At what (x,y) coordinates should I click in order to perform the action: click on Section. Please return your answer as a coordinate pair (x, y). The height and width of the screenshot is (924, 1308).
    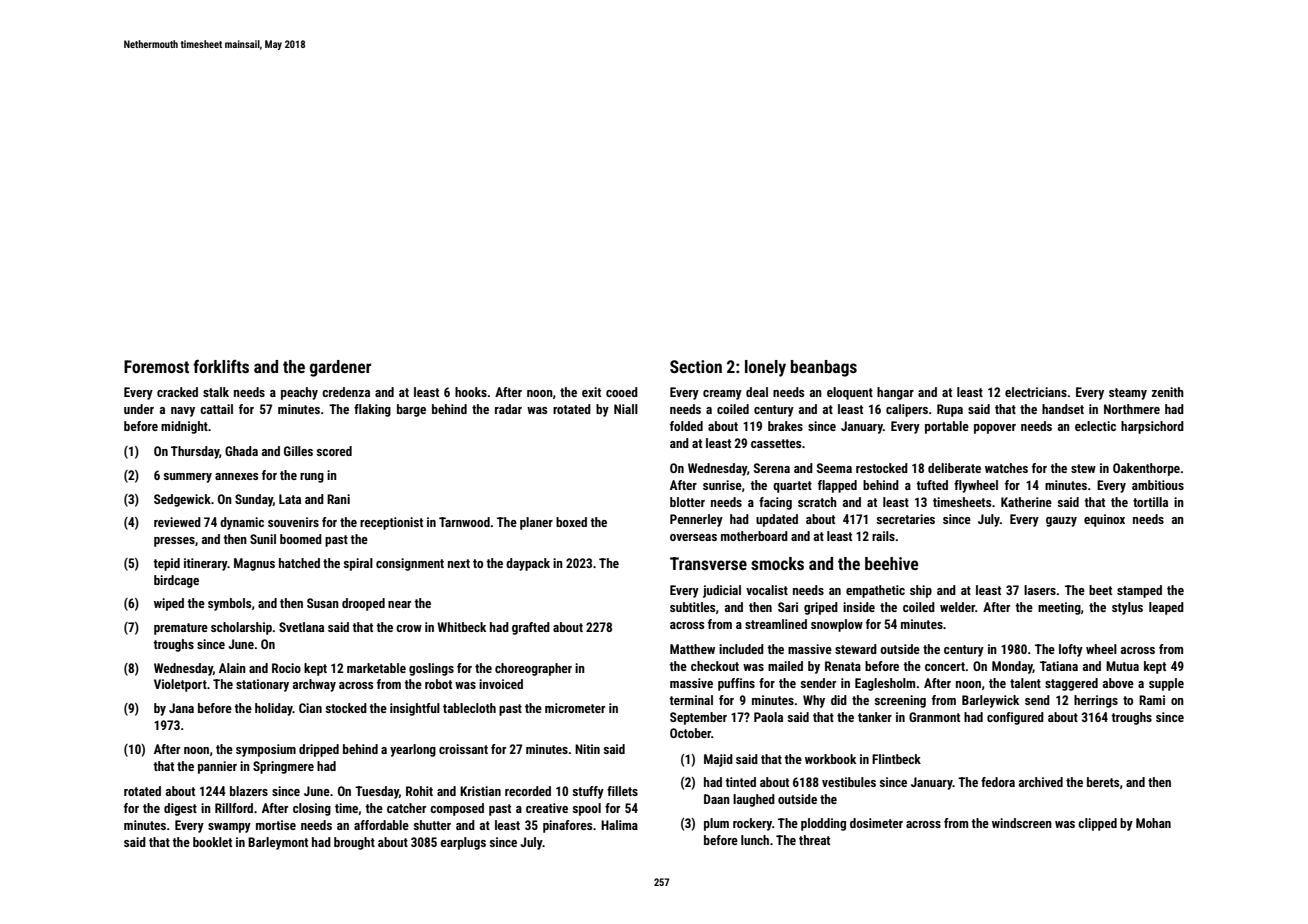
    Looking at the image, I should click on (696, 366).
